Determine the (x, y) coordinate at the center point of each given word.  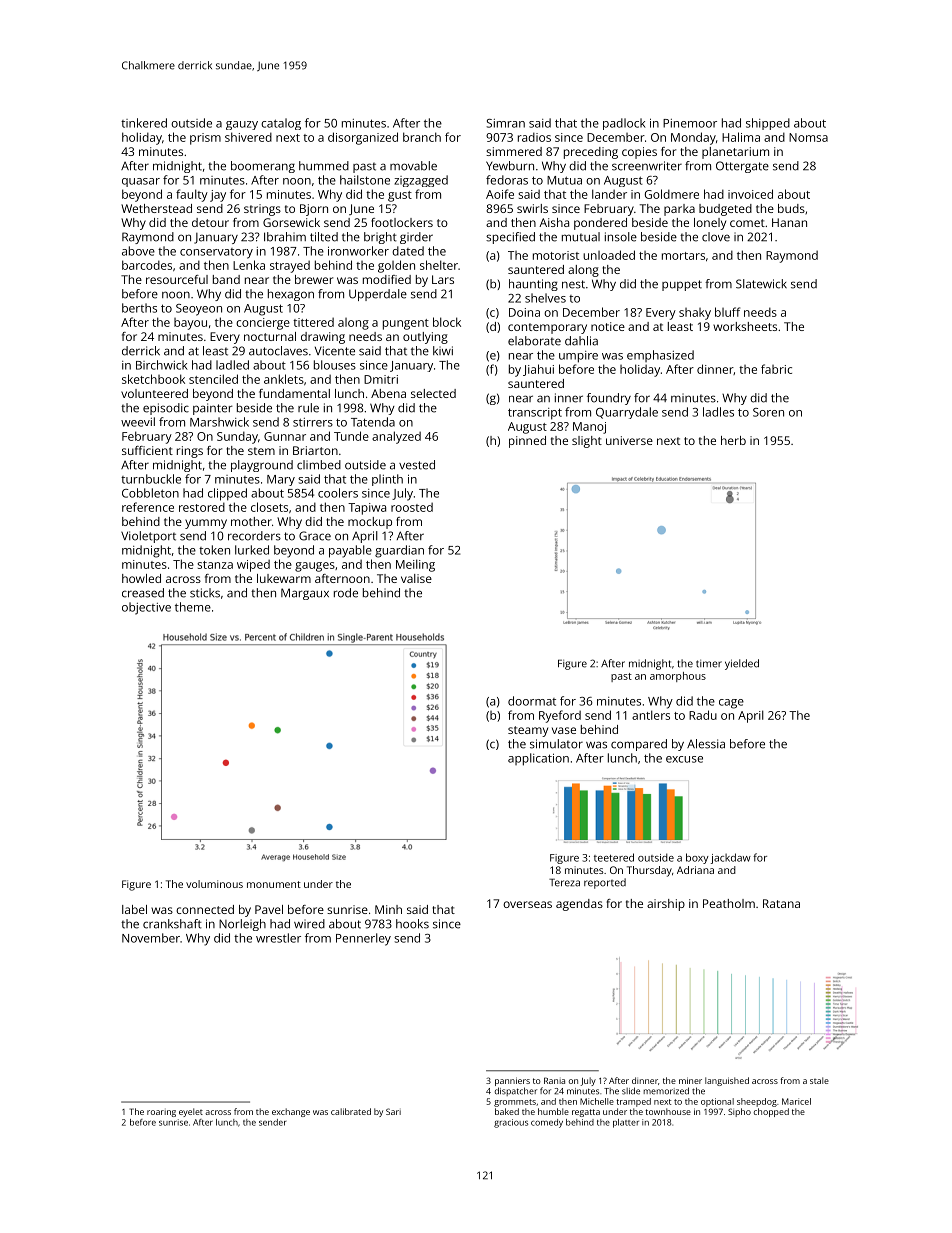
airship (666, 905)
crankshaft (172, 924)
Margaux (305, 594)
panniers (512, 1081)
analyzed (396, 437)
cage (731, 704)
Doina (524, 312)
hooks (412, 924)
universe (629, 440)
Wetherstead (156, 208)
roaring (161, 1113)
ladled (232, 365)
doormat (532, 701)
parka (679, 210)
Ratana (781, 903)
